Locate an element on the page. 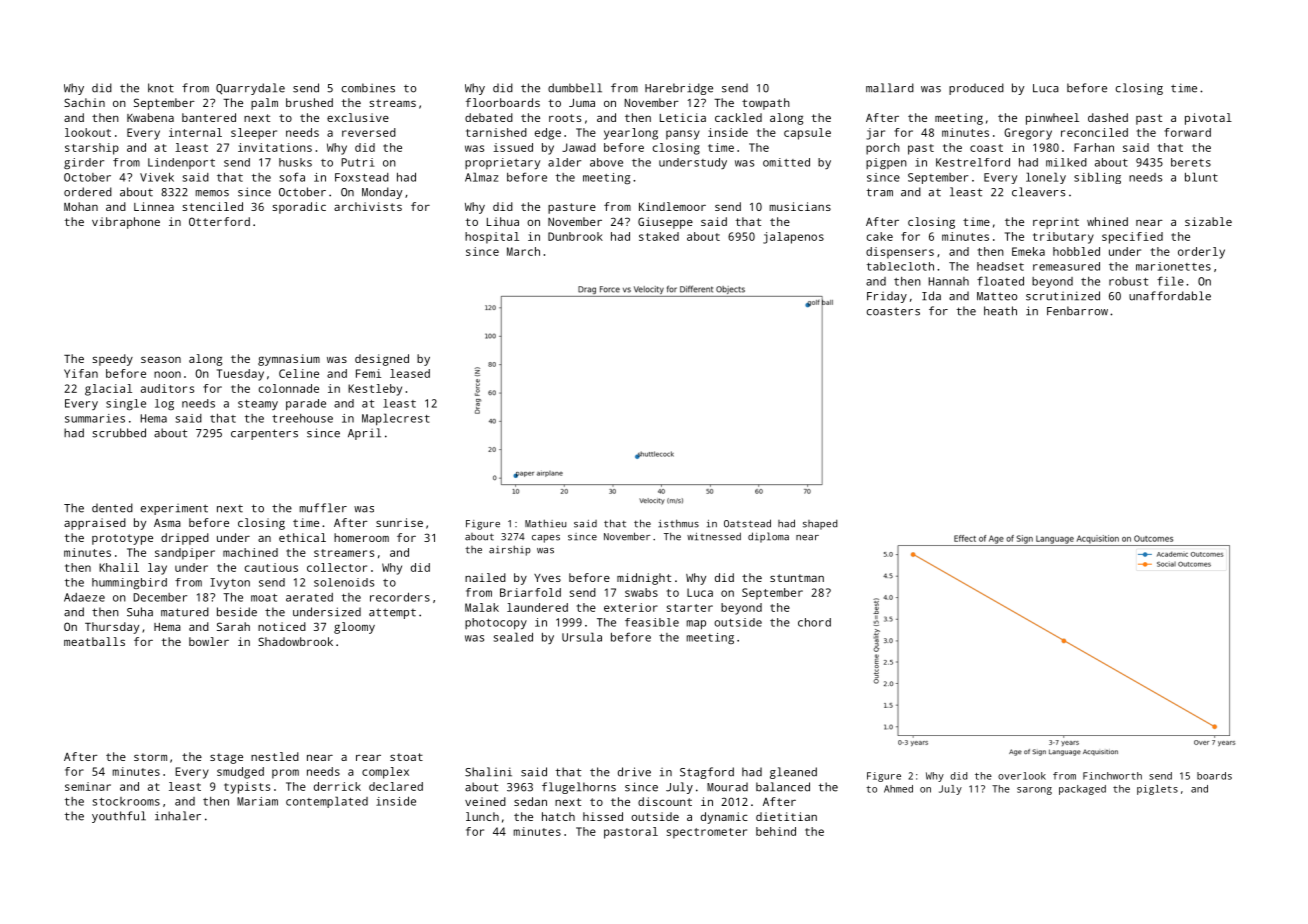 The image size is (1308, 924). pivotal is located at coordinates (1208, 119).
